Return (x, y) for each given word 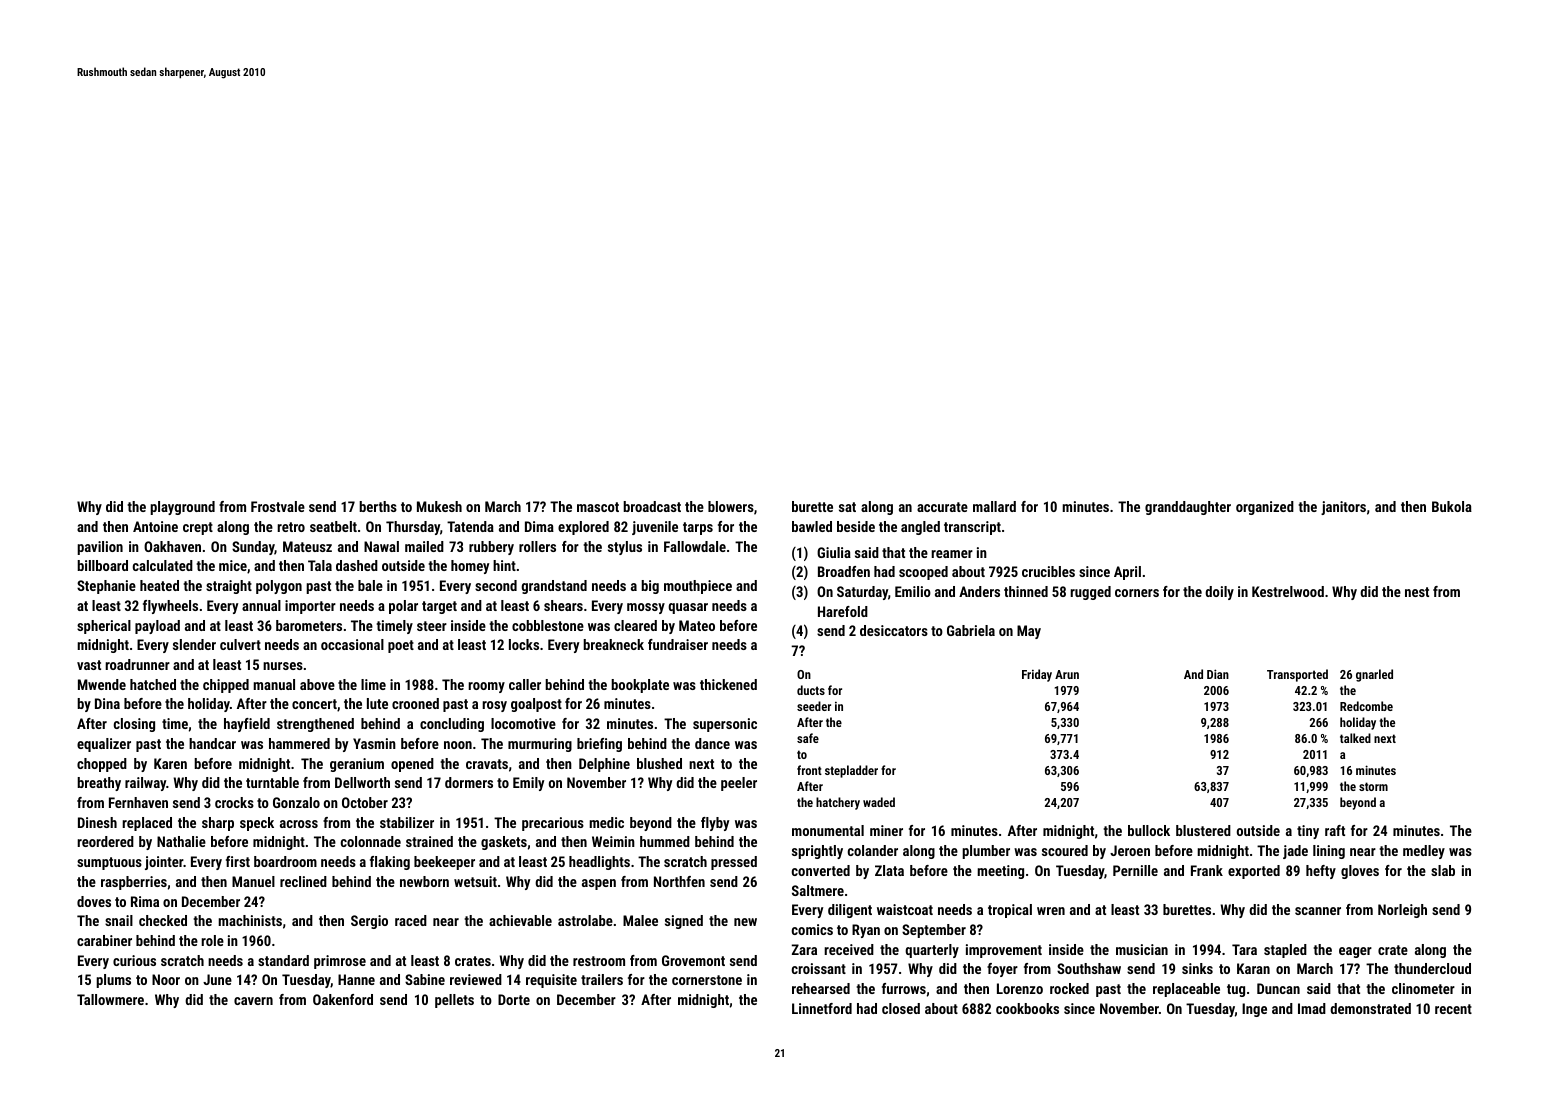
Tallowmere (110, 999)
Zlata (889, 870)
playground (182, 508)
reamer (952, 554)
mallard (994, 506)
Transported (1297, 675)
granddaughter (1188, 508)
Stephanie (106, 587)
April (1127, 573)
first (238, 861)
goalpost (536, 705)
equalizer (104, 745)
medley (1424, 852)
